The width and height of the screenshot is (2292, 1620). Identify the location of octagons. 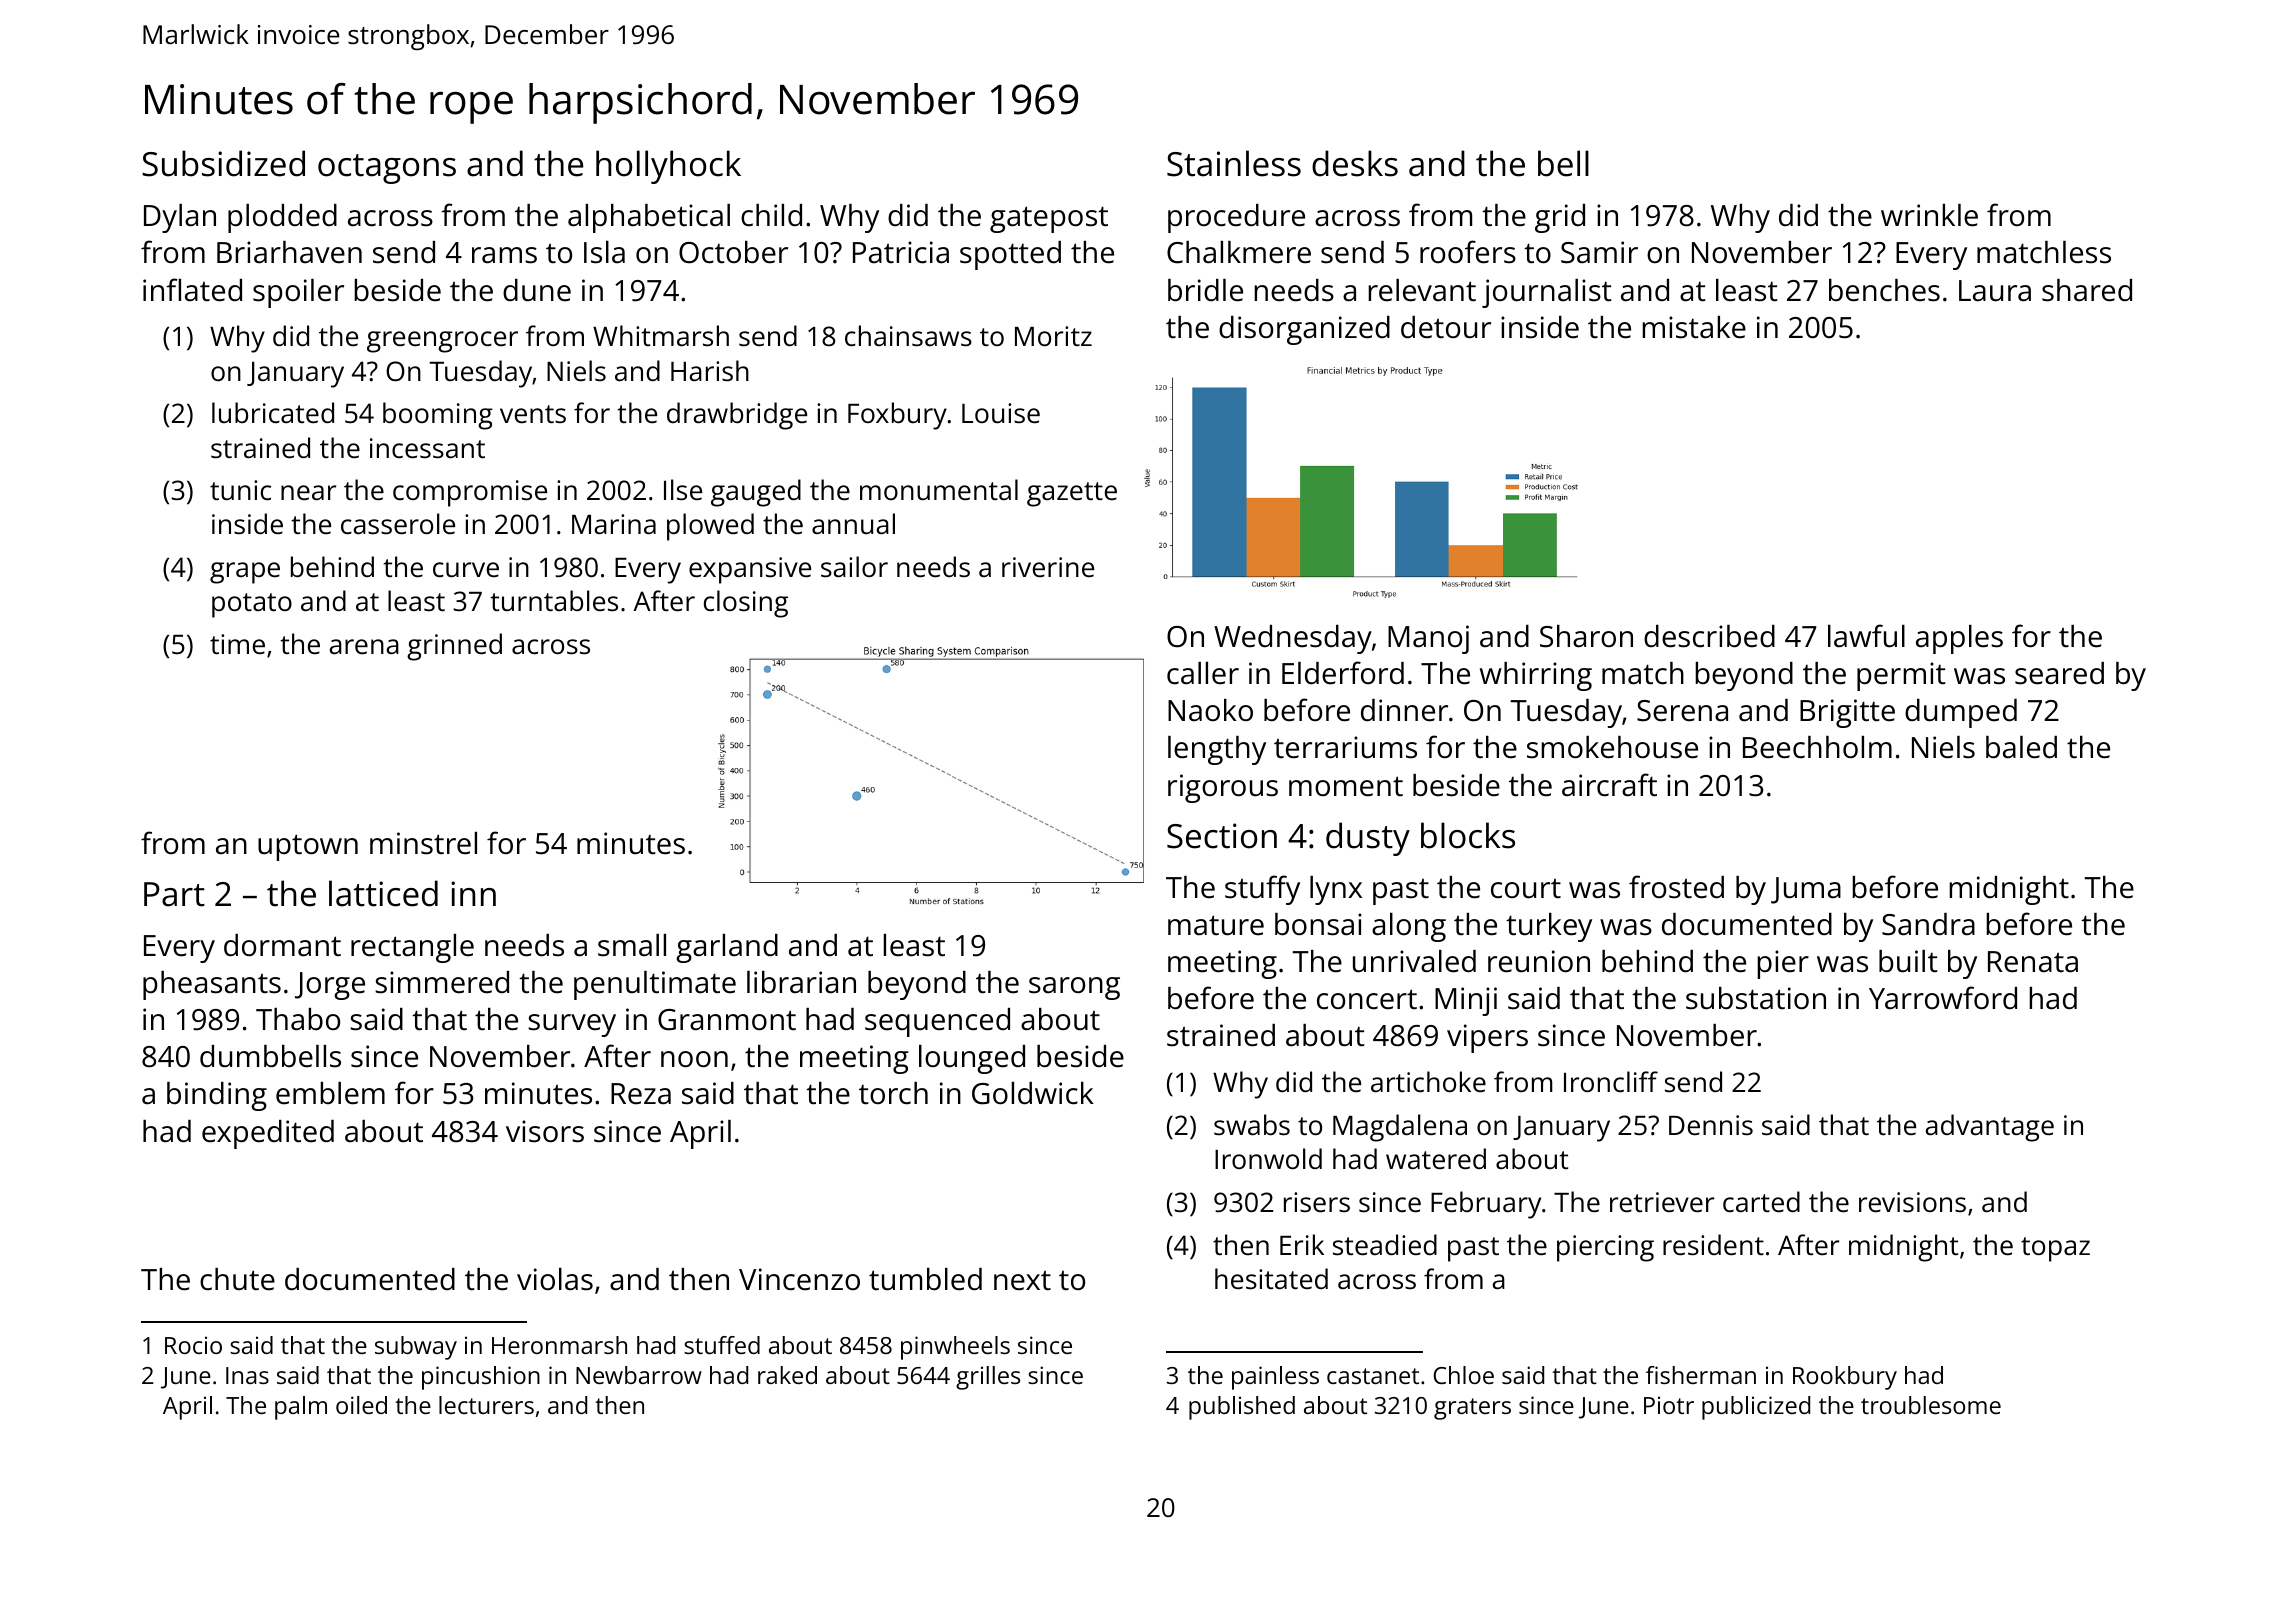
(387, 169).
